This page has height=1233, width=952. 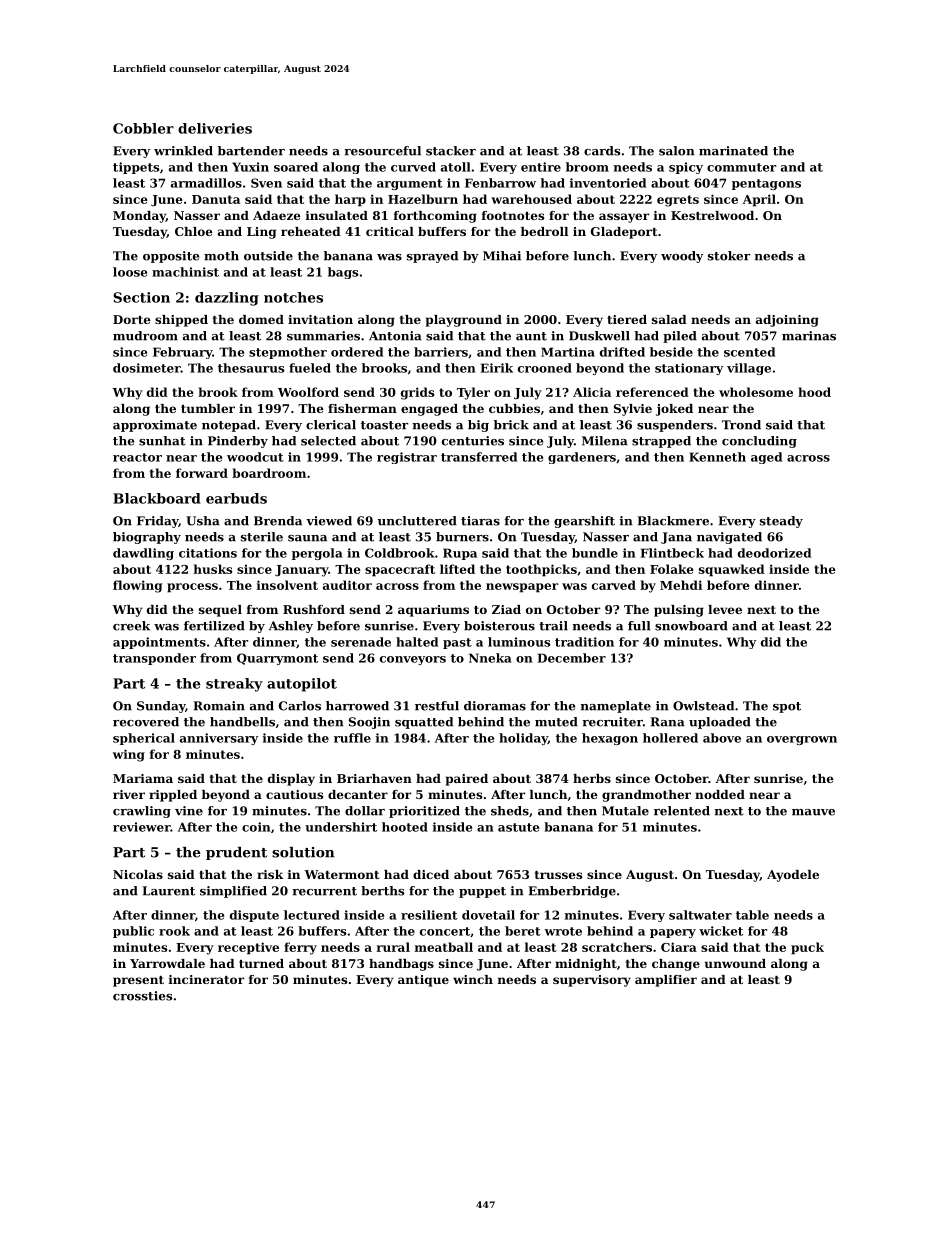 What do you see at coordinates (522, 588) in the page?
I see `newspaper` at bounding box center [522, 588].
